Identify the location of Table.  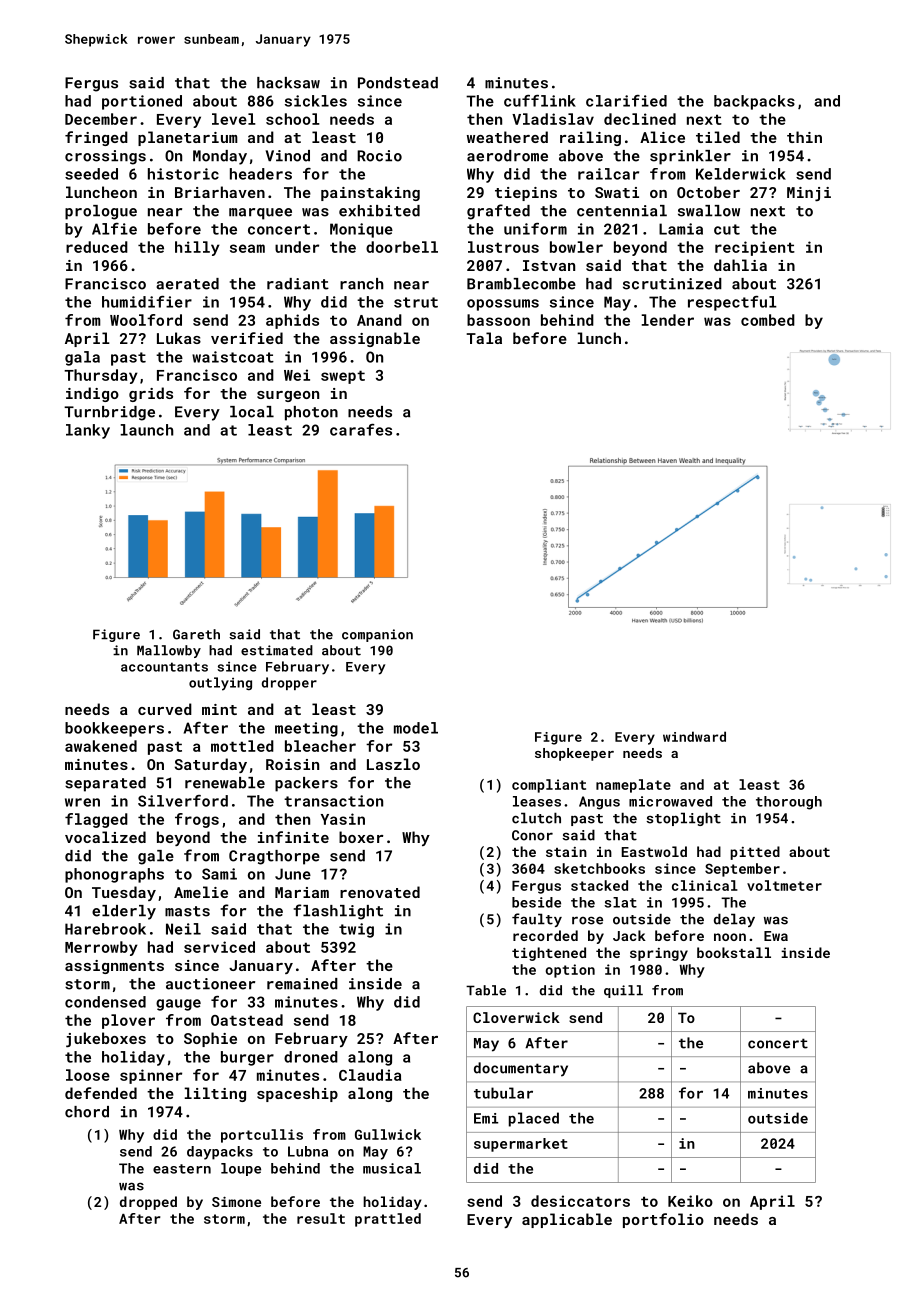
(486, 990).
